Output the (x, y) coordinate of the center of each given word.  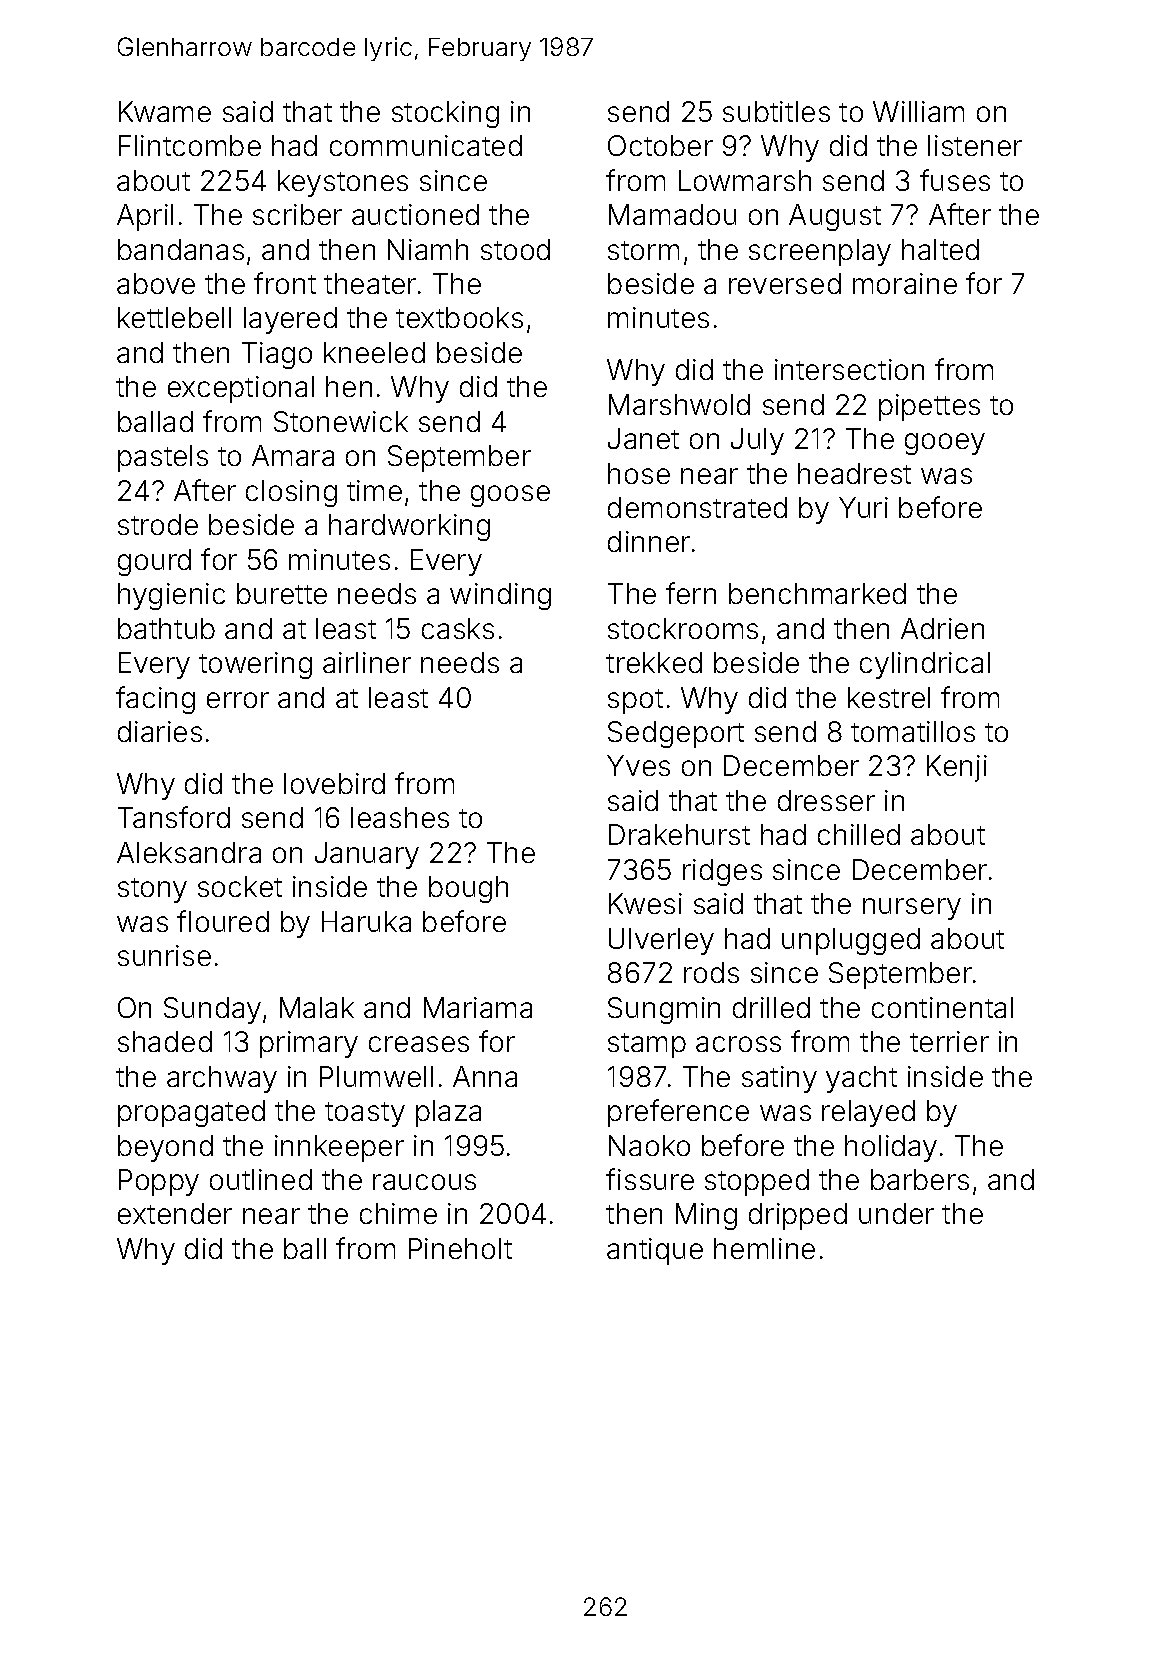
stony (152, 890)
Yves (638, 765)
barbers (920, 1179)
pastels (163, 458)
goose (510, 496)
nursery (912, 909)
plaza (448, 1113)
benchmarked (817, 593)
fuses (955, 180)
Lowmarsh (745, 180)
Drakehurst (679, 834)
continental (942, 1007)
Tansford (174, 817)
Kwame (165, 111)
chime (398, 1213)
